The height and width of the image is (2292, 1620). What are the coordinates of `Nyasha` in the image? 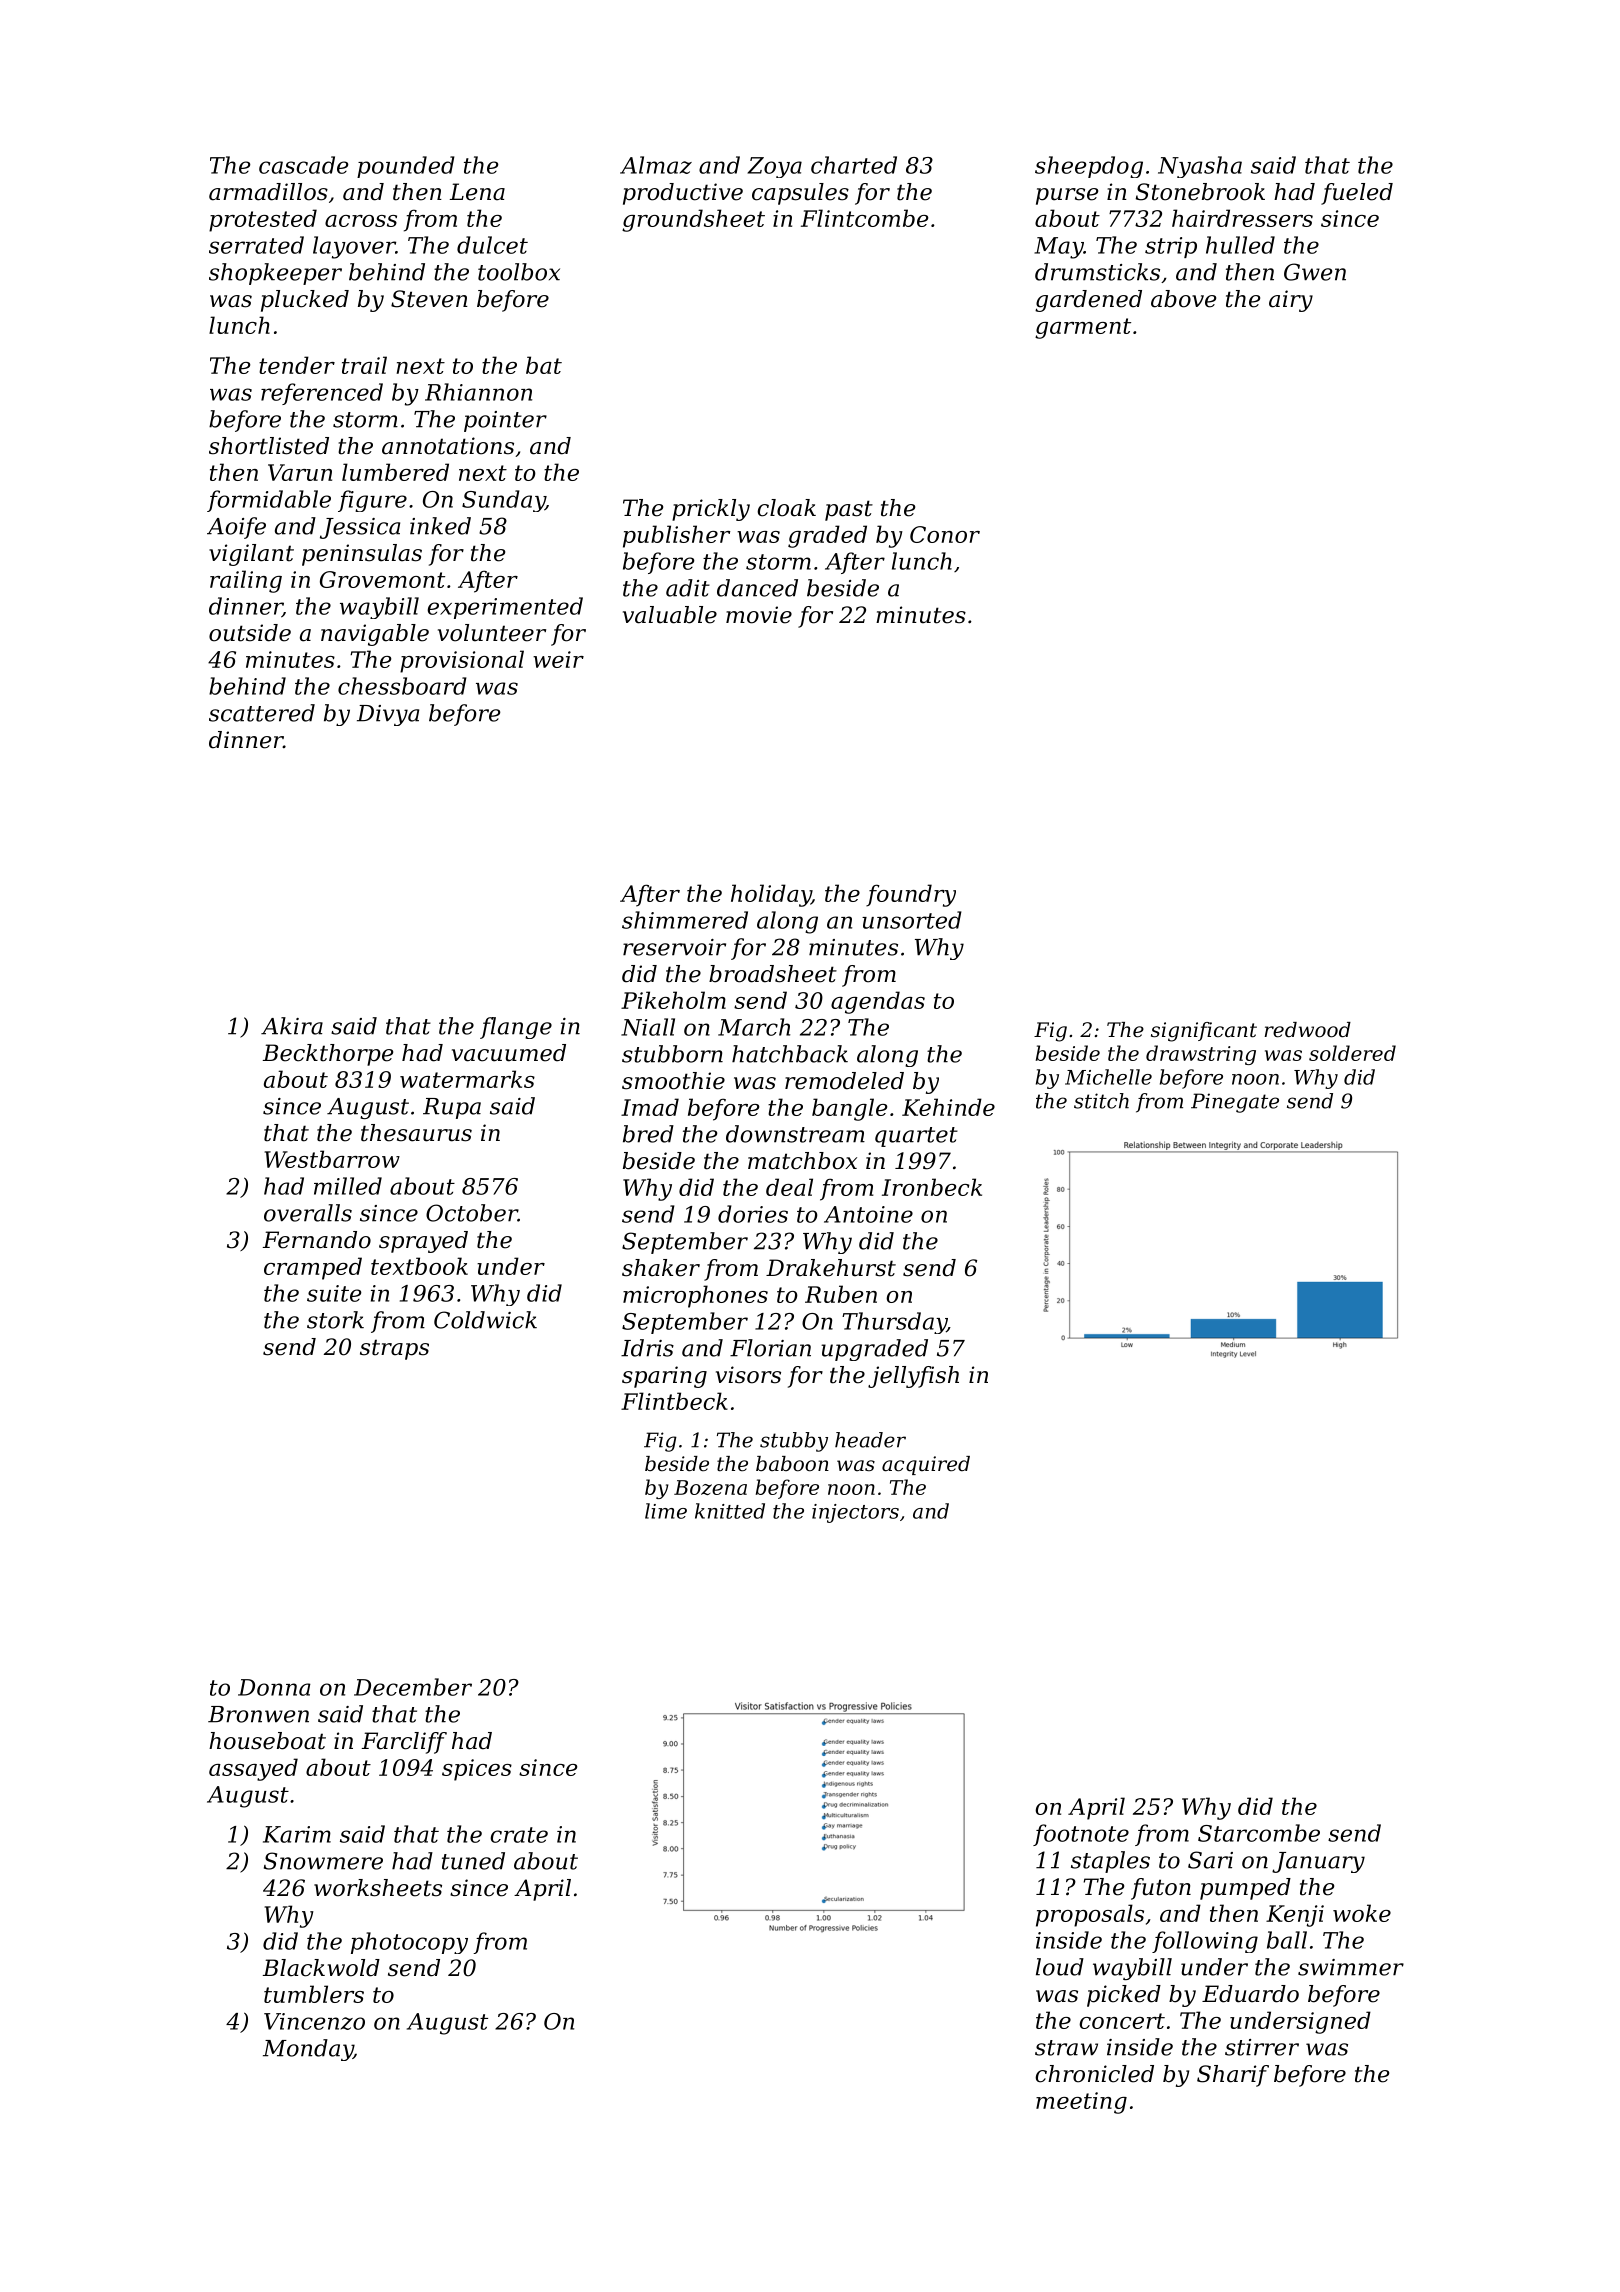 It's located at (1200, 167).
